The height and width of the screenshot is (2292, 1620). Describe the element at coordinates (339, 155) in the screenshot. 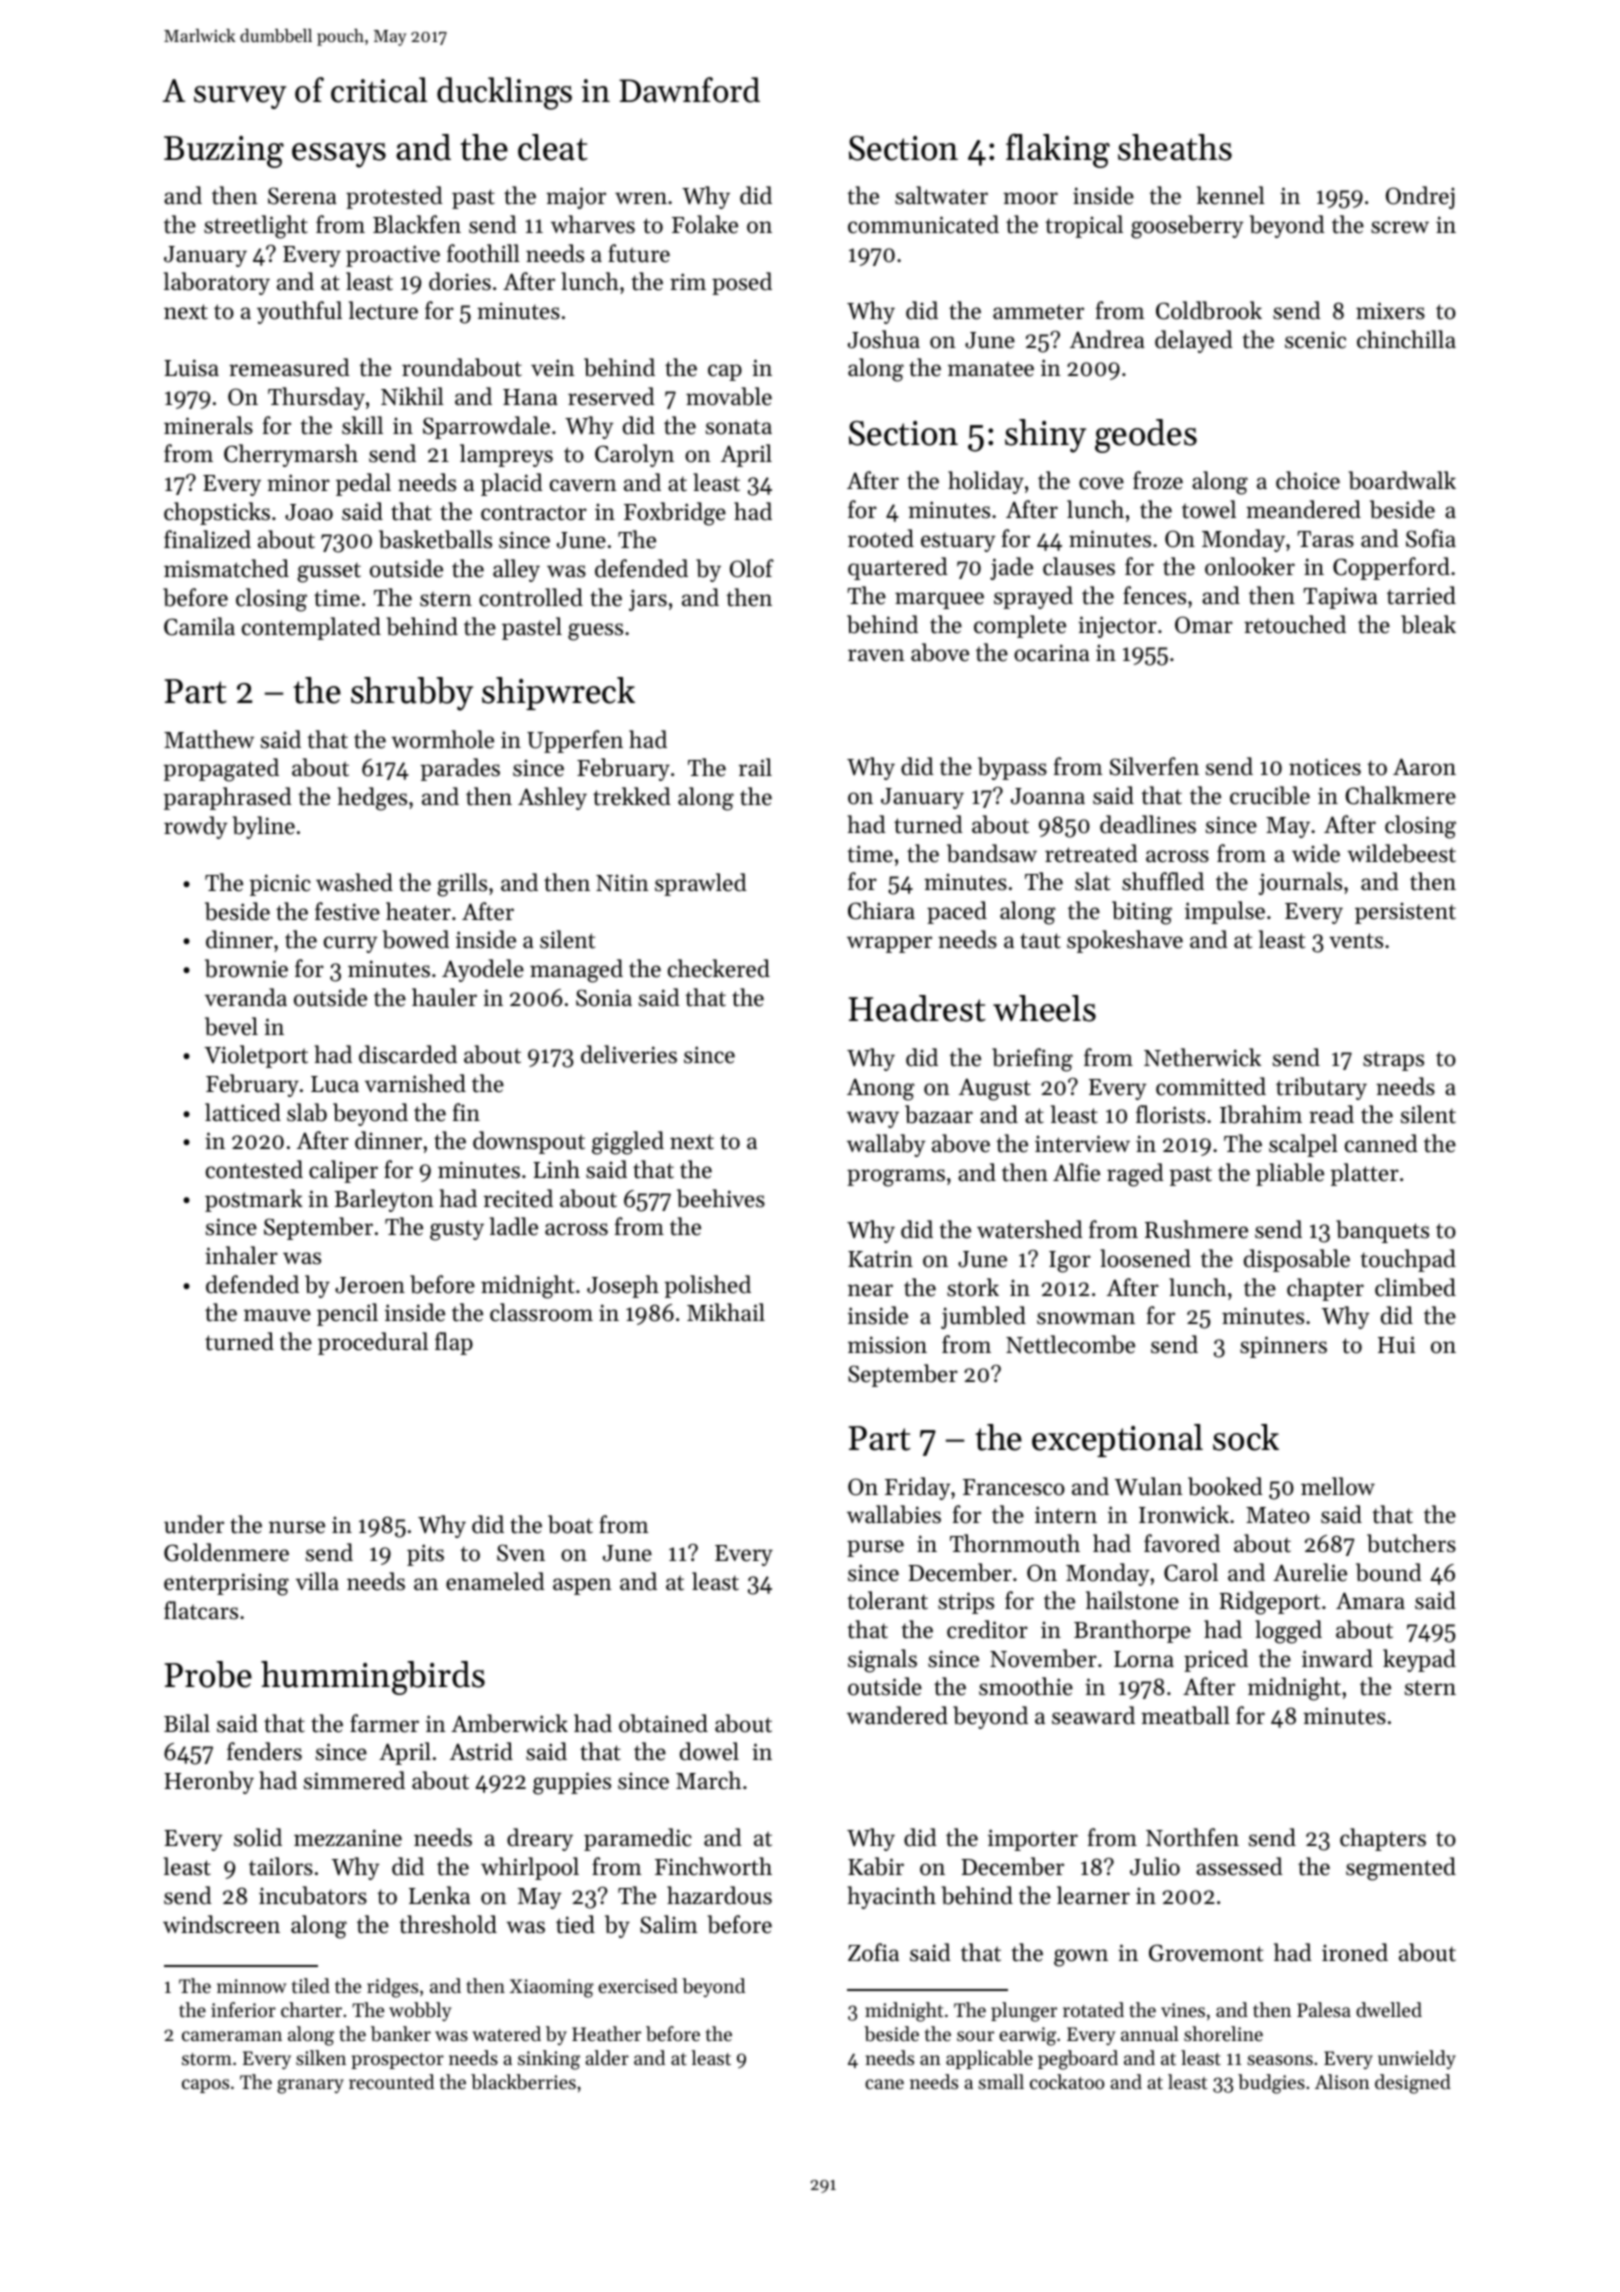

I see `essays` at that location.
